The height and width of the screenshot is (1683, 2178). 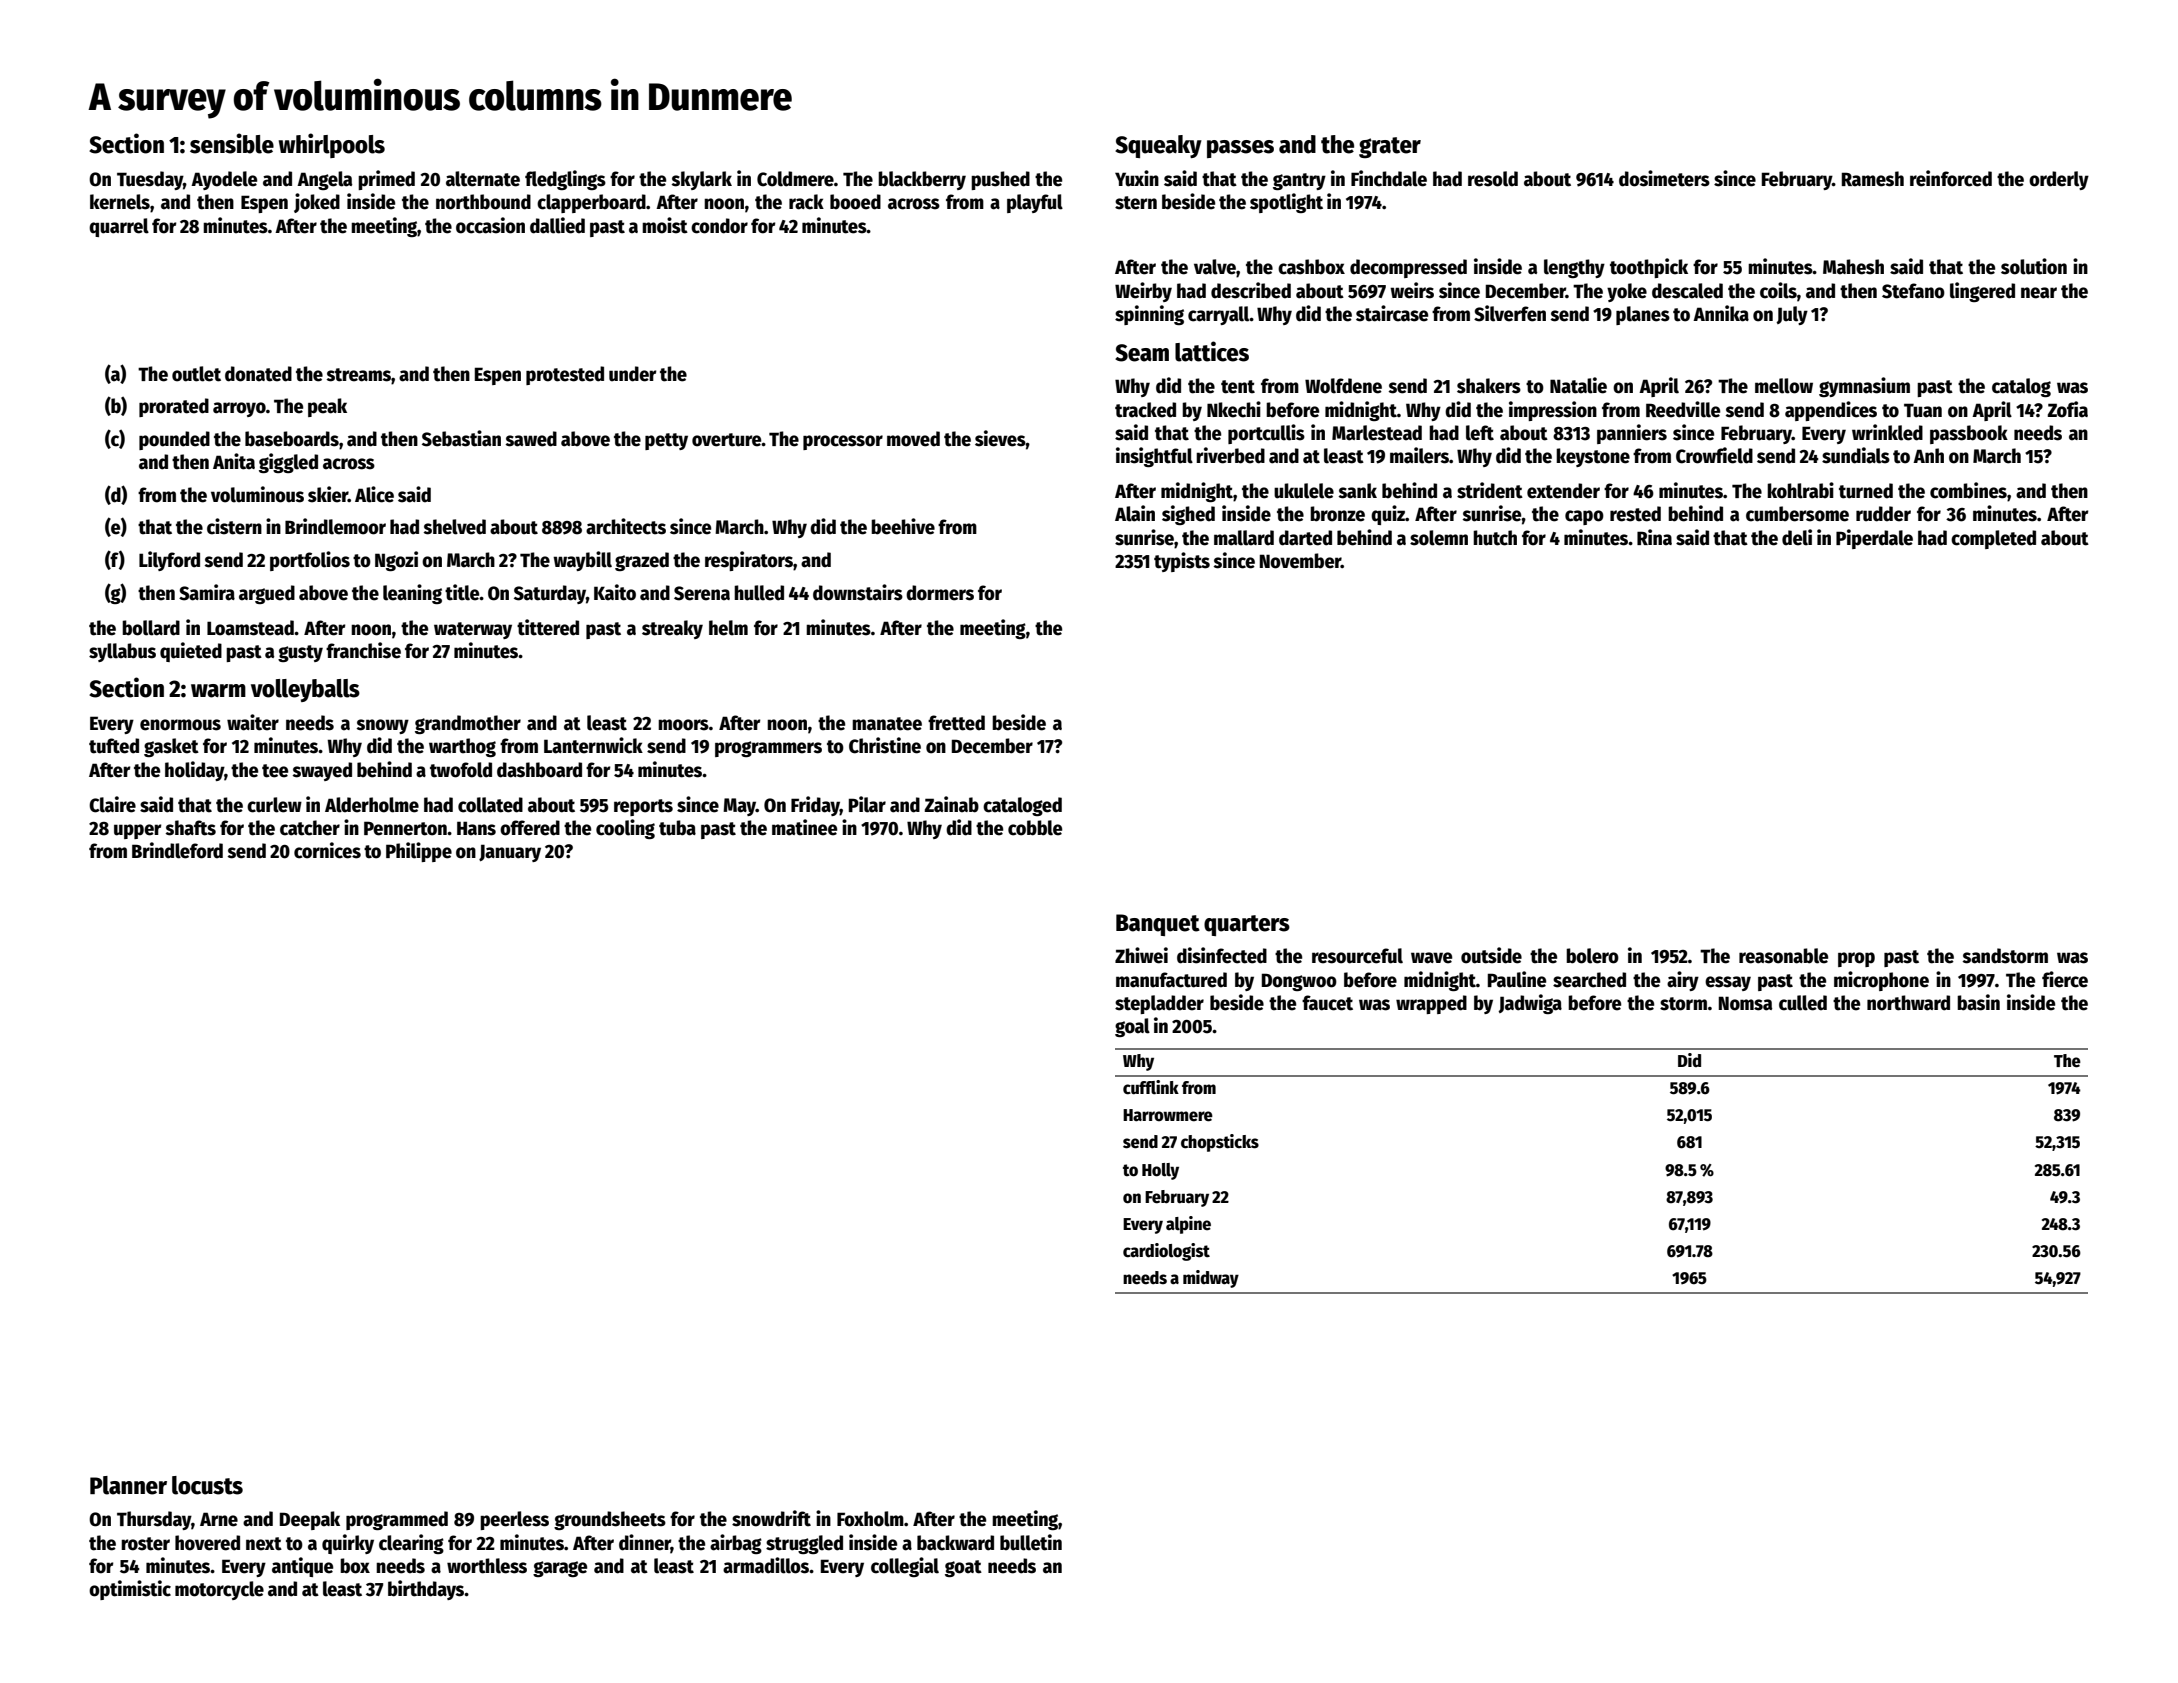 I want to click on Philippe, so click(x=419, y=852).
